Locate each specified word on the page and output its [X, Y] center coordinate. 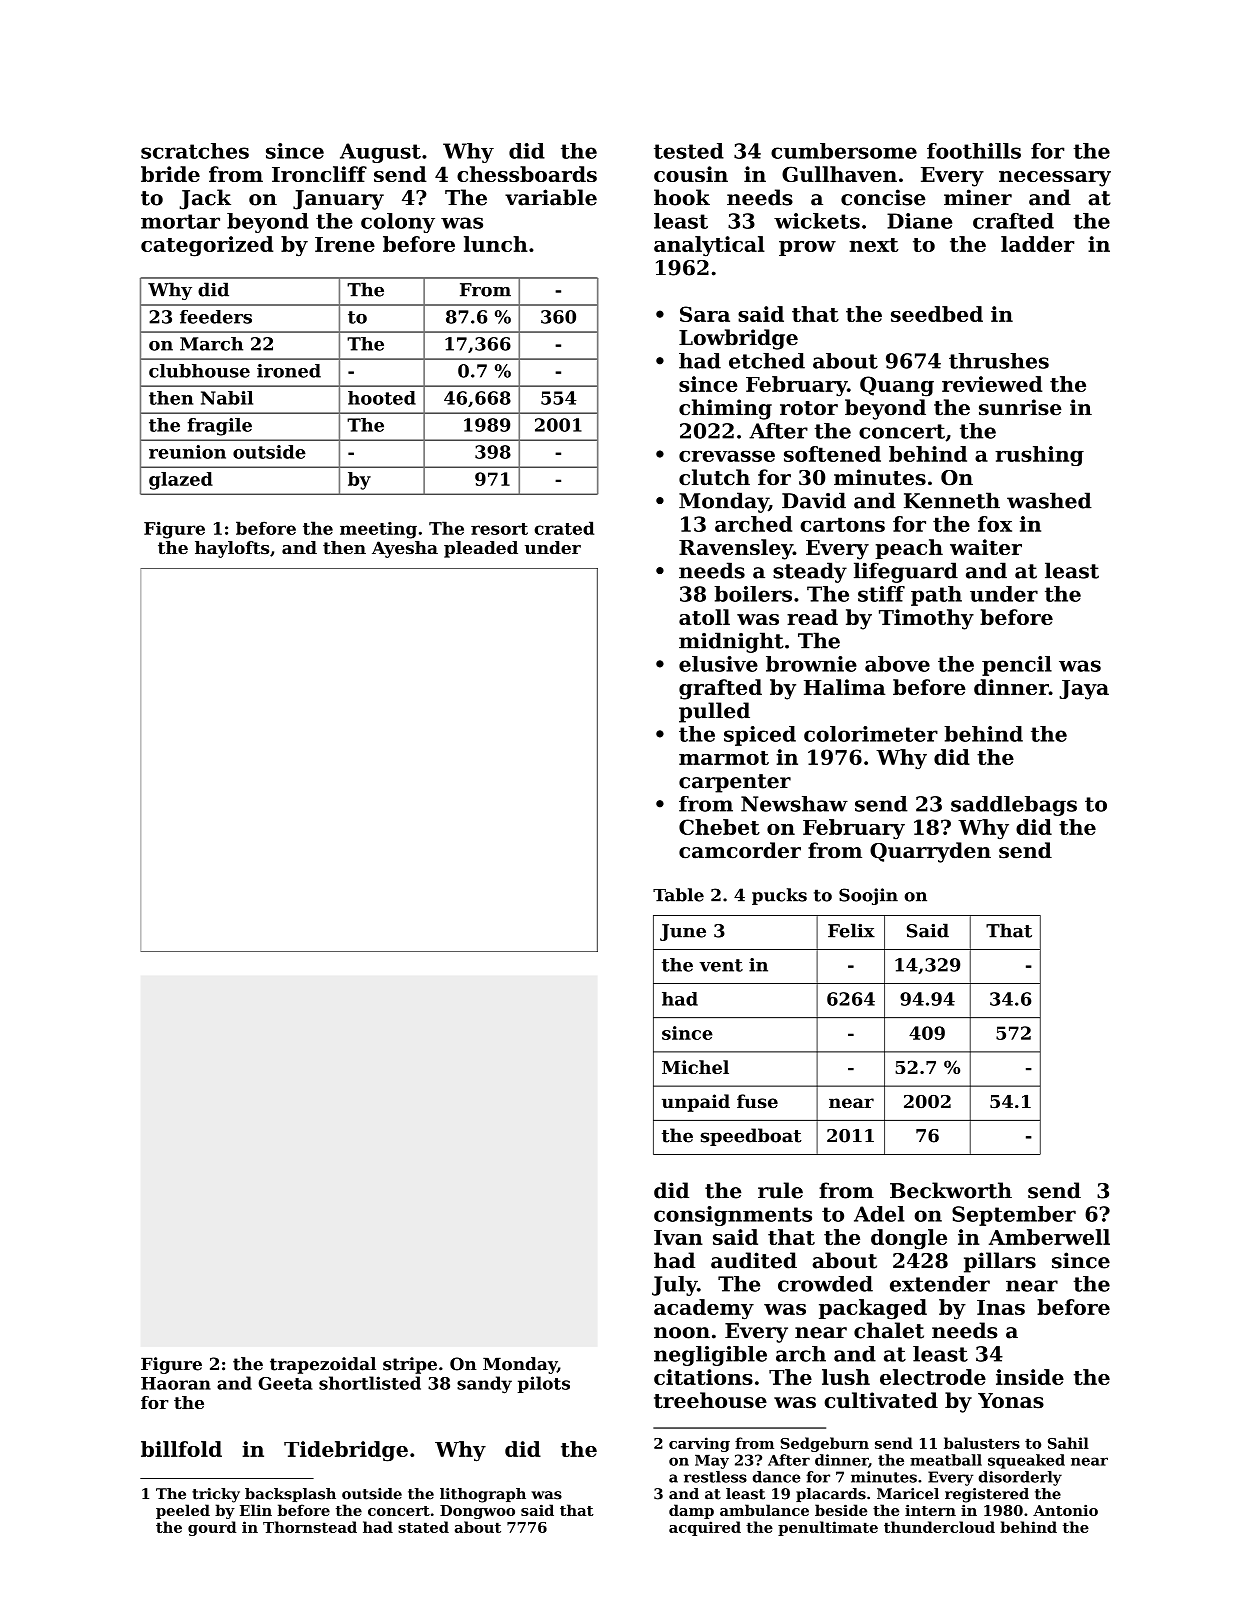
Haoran [176, 1383]
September [1014, 1216]
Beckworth [951, 1190]
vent [721, 965]
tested [689, 151]
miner [978, 197]
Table [678, 895]
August [380, 153]
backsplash [290, 1495]
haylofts [232, 549]
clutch [714, 477]
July [674, 1286]
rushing [1039, 456]
